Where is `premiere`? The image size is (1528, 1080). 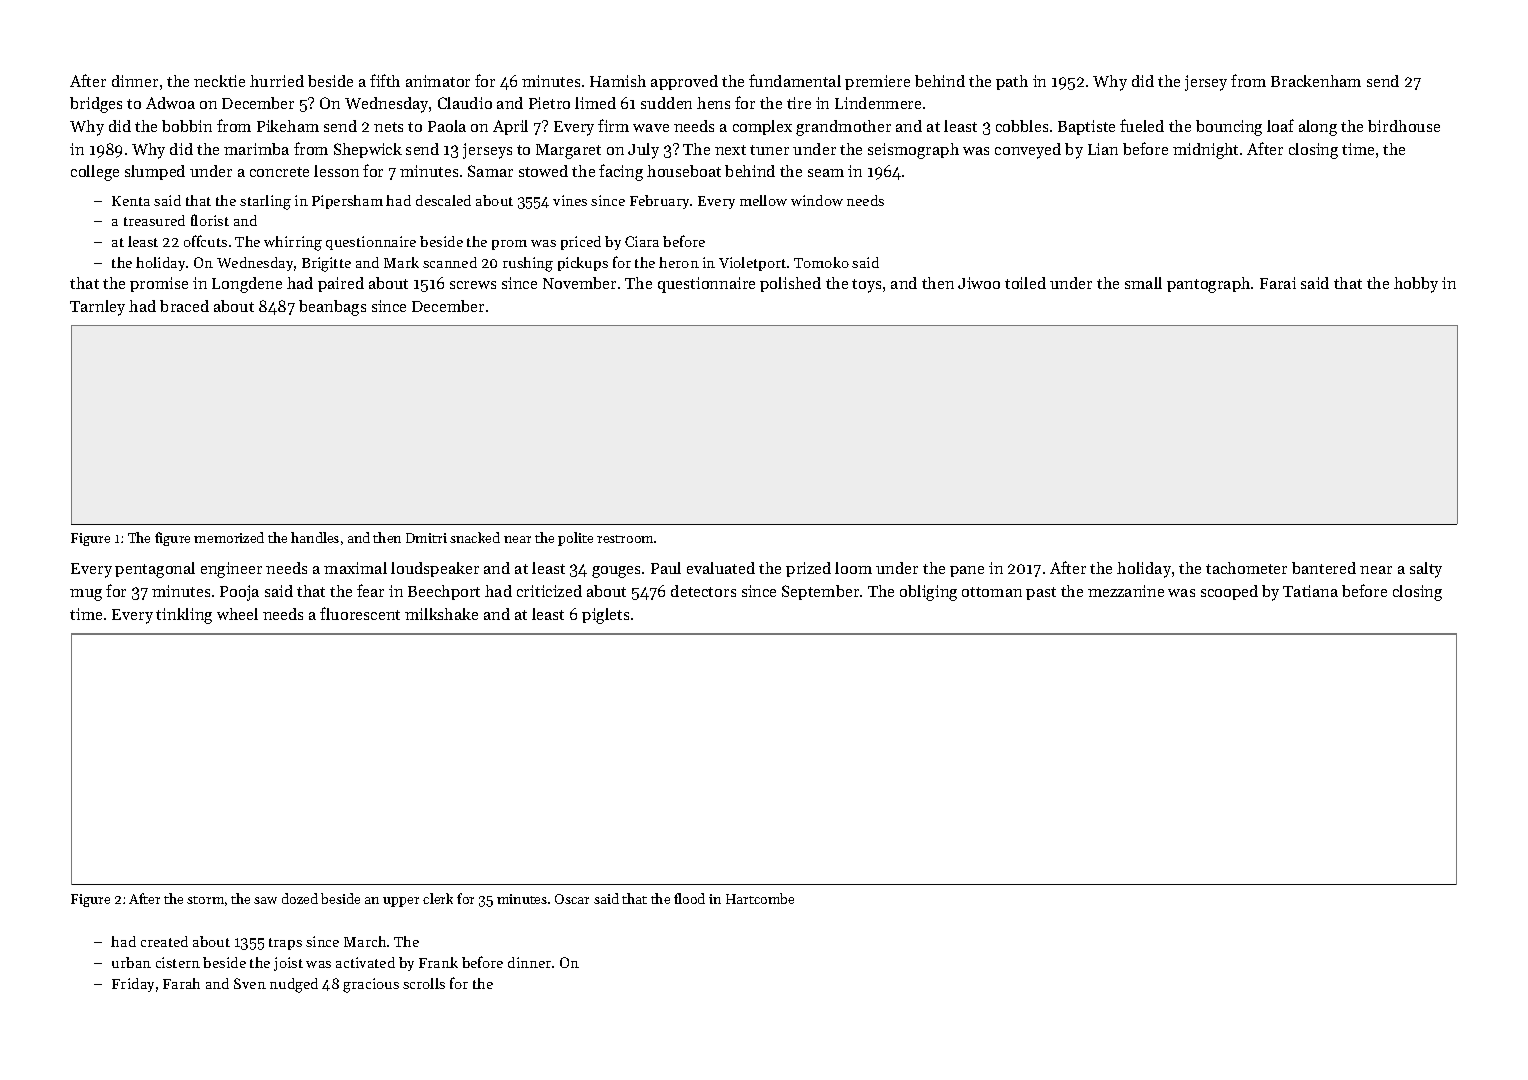 premiere is located at coordinates (877, 82).
